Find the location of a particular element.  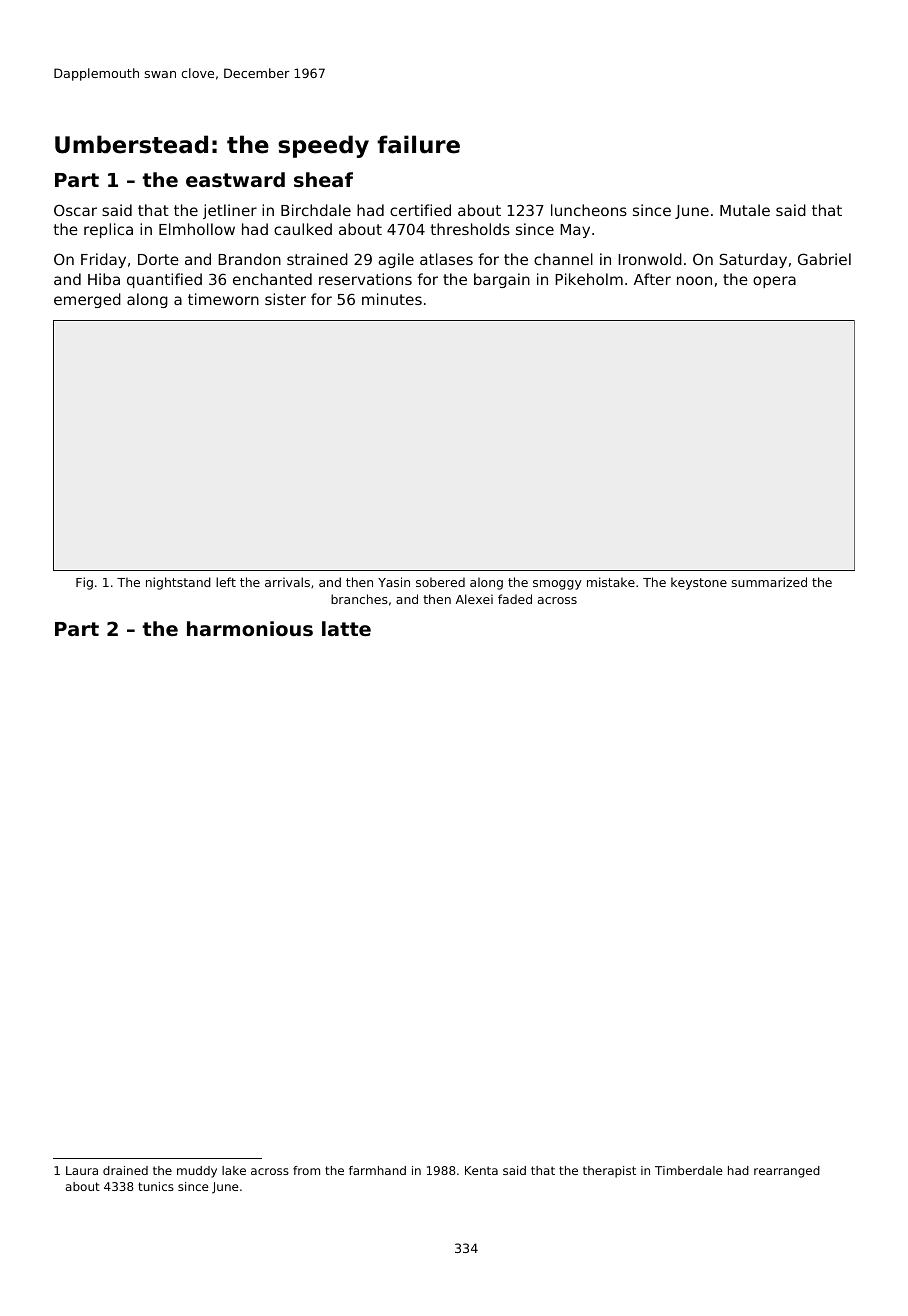

faded is located at coordinates (515, 599).
